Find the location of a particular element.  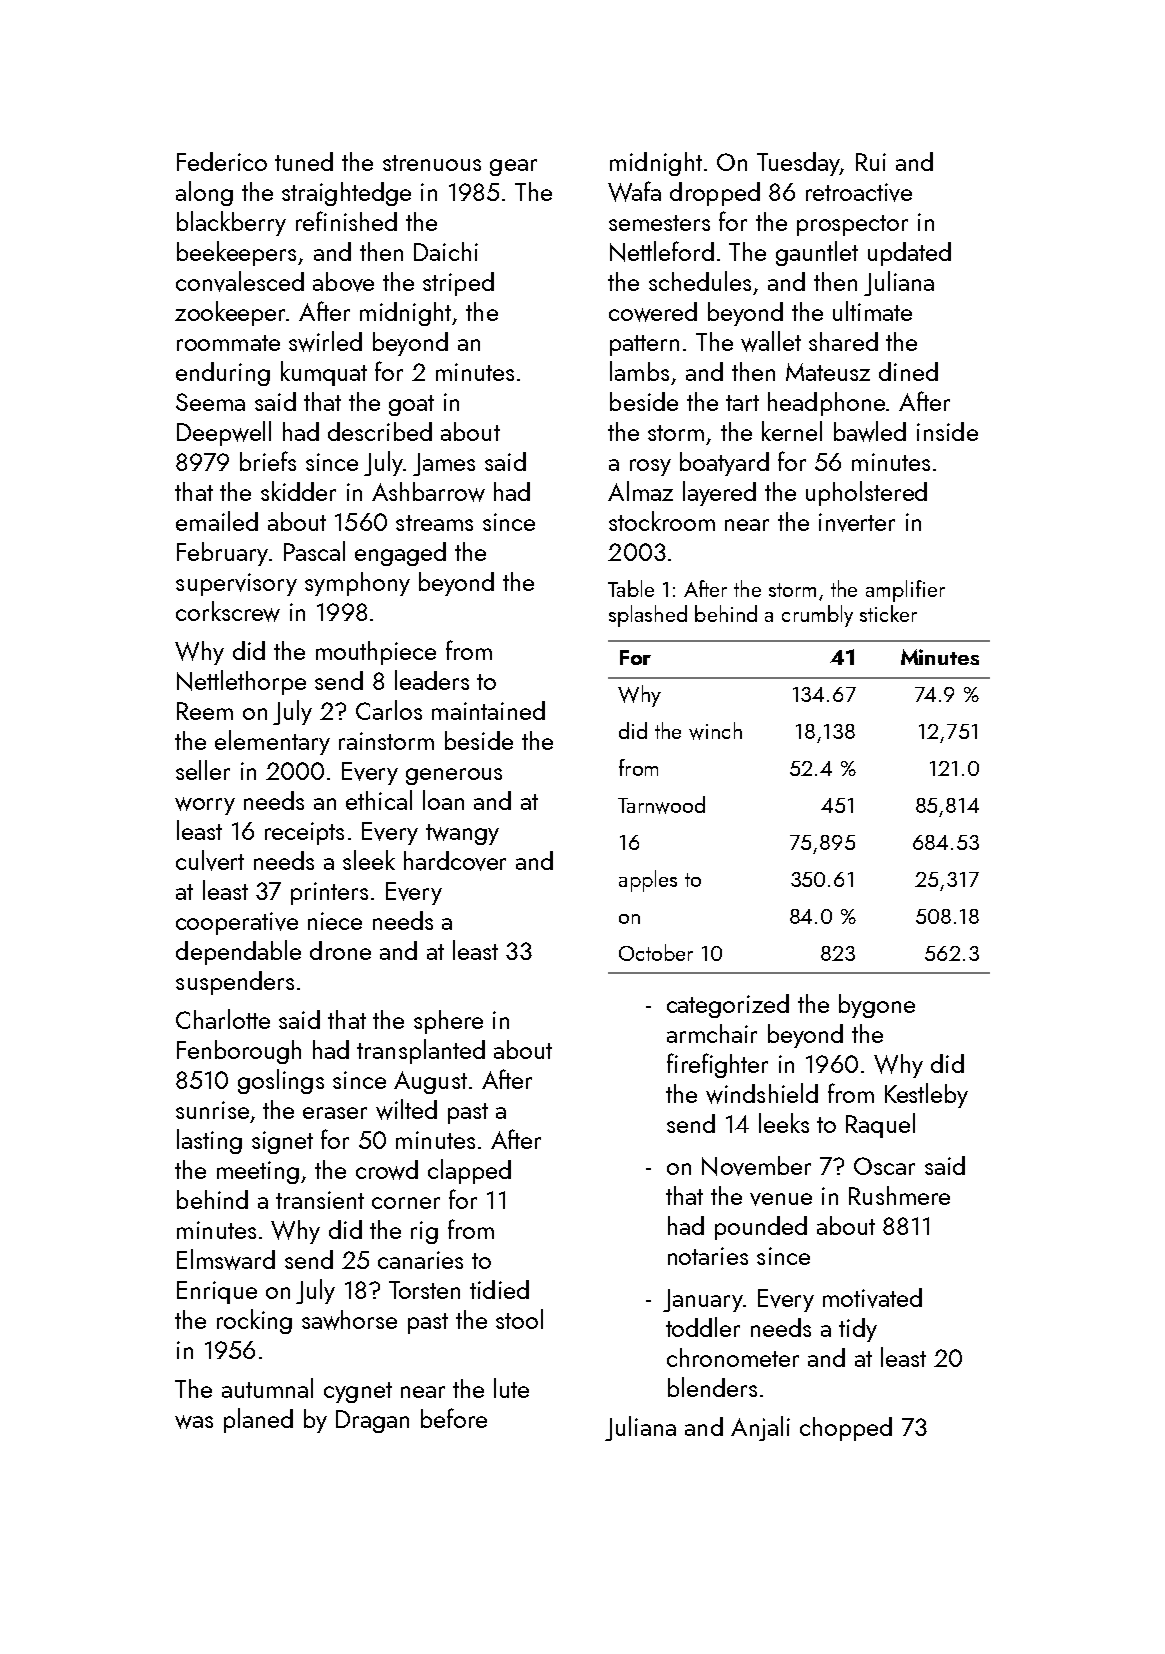

seller is located at coordinates (203, 770).
